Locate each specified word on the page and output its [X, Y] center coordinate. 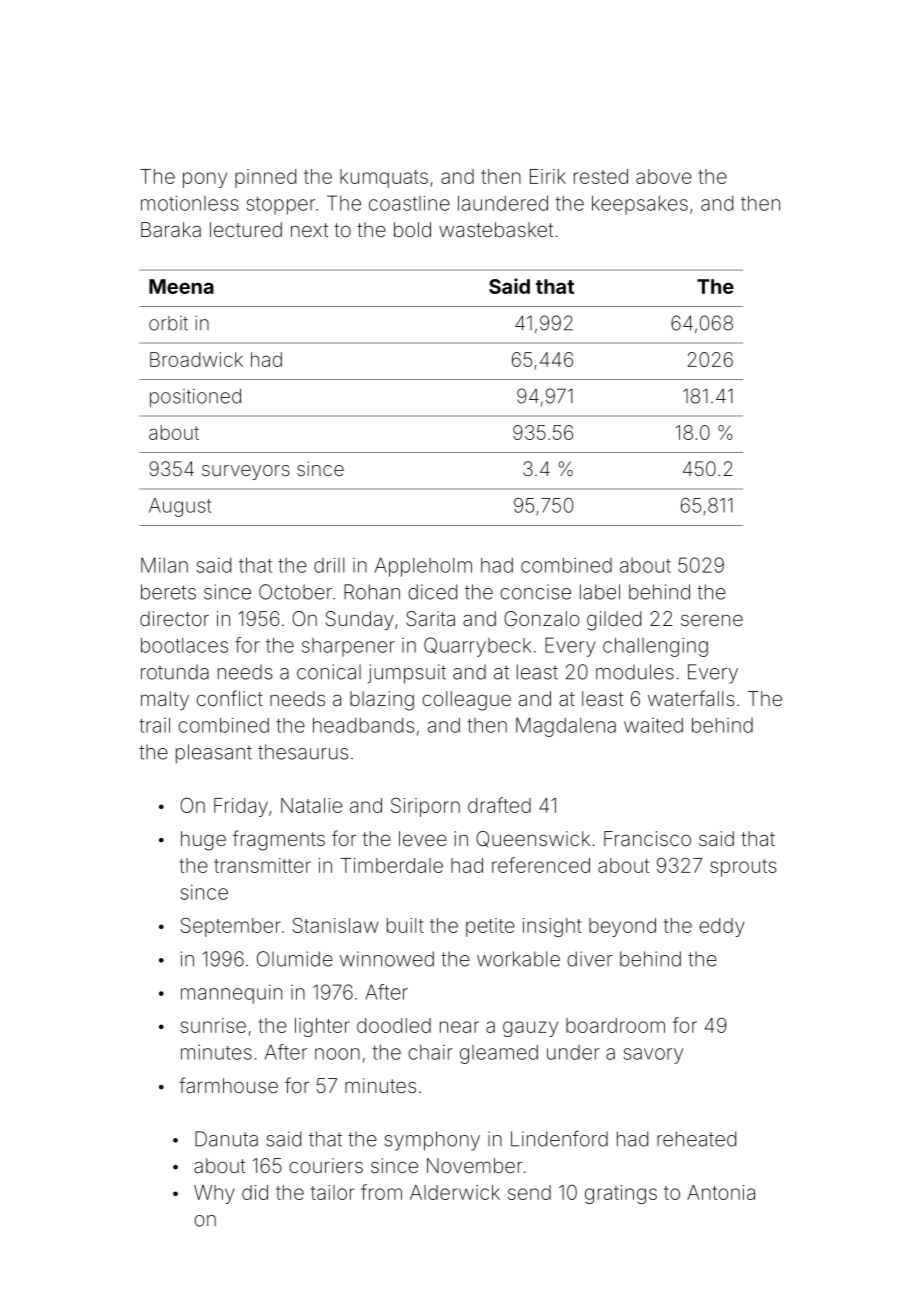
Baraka [171, 229]
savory [653, 1056]
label [600, 592]
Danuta [226, 1139]
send [529, 1192]
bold [412, 229]
